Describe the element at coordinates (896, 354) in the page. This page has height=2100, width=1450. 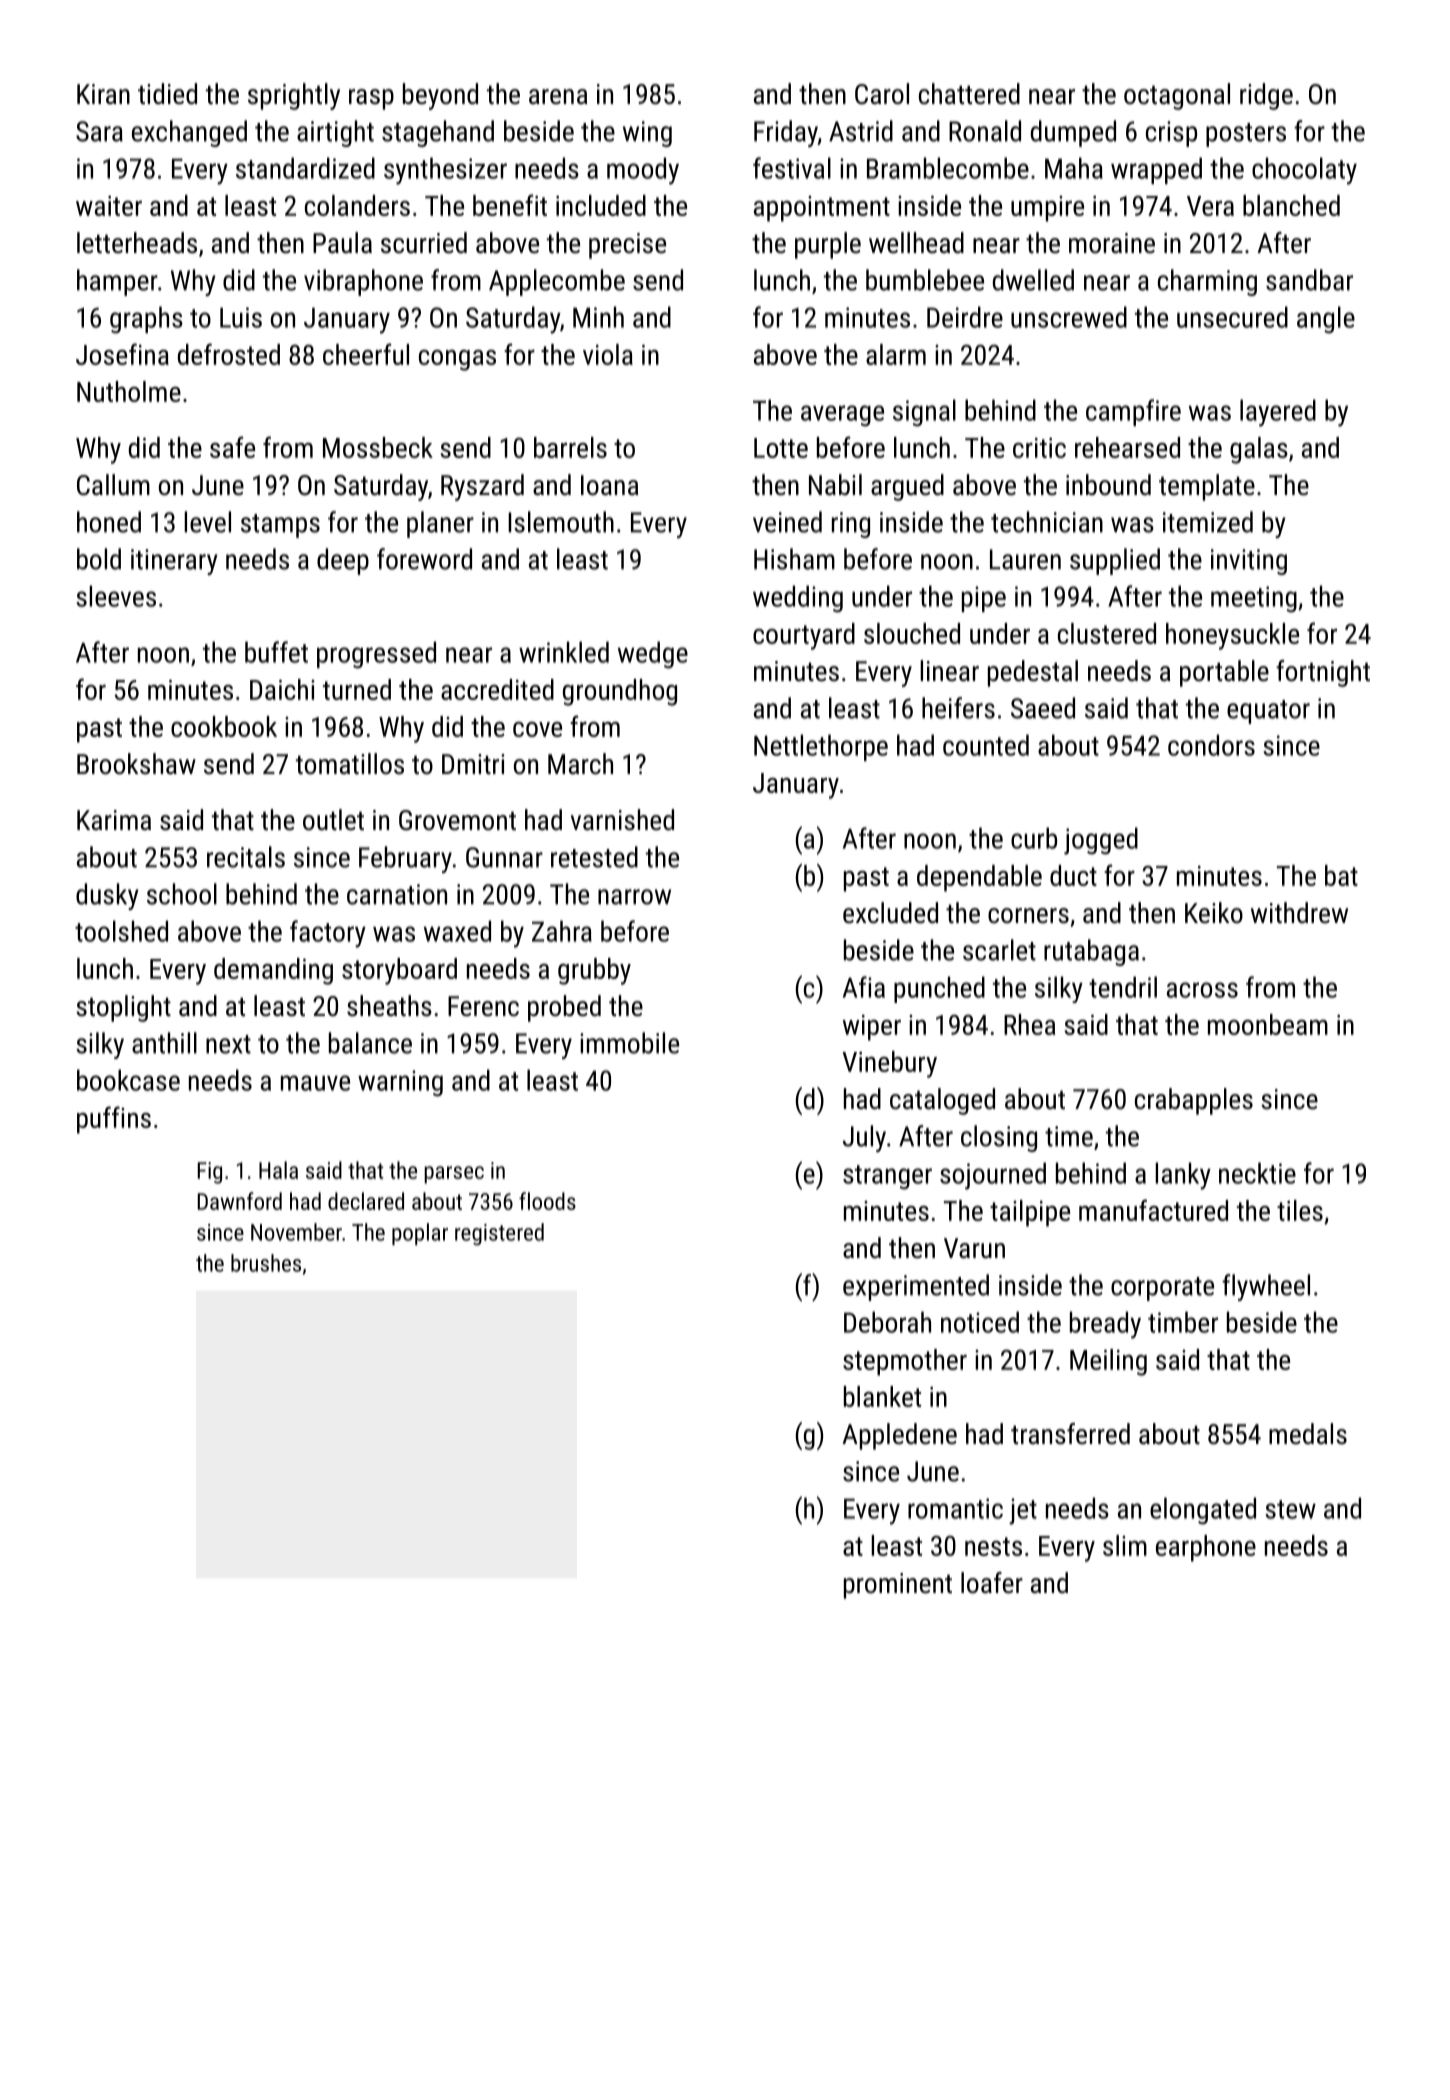
I see `alarm` at that location.
